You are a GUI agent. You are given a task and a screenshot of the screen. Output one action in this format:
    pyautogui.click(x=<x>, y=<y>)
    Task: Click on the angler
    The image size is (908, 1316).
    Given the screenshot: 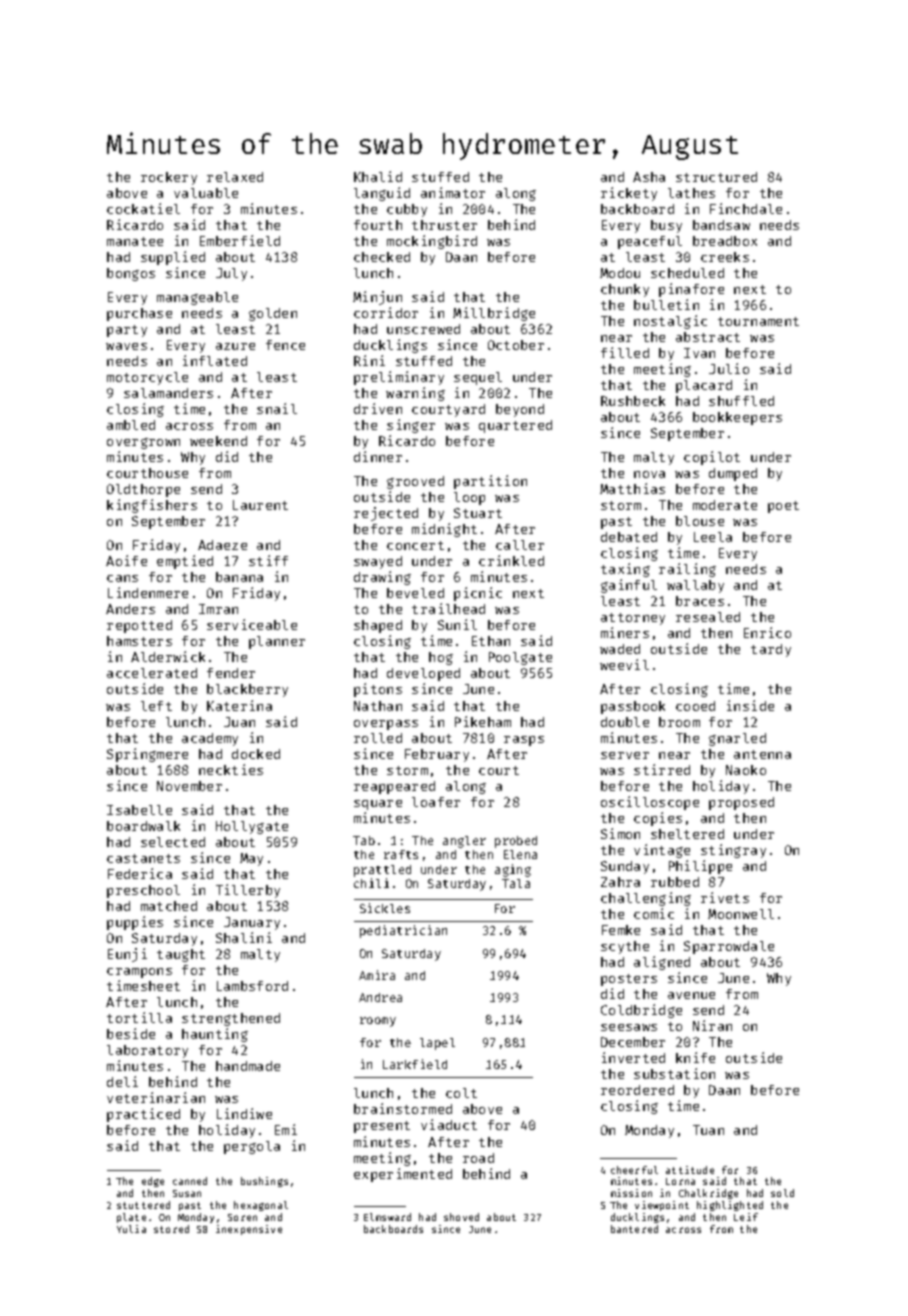 What is the action you would take?
    pyautogui.click(x=464, y=842)
